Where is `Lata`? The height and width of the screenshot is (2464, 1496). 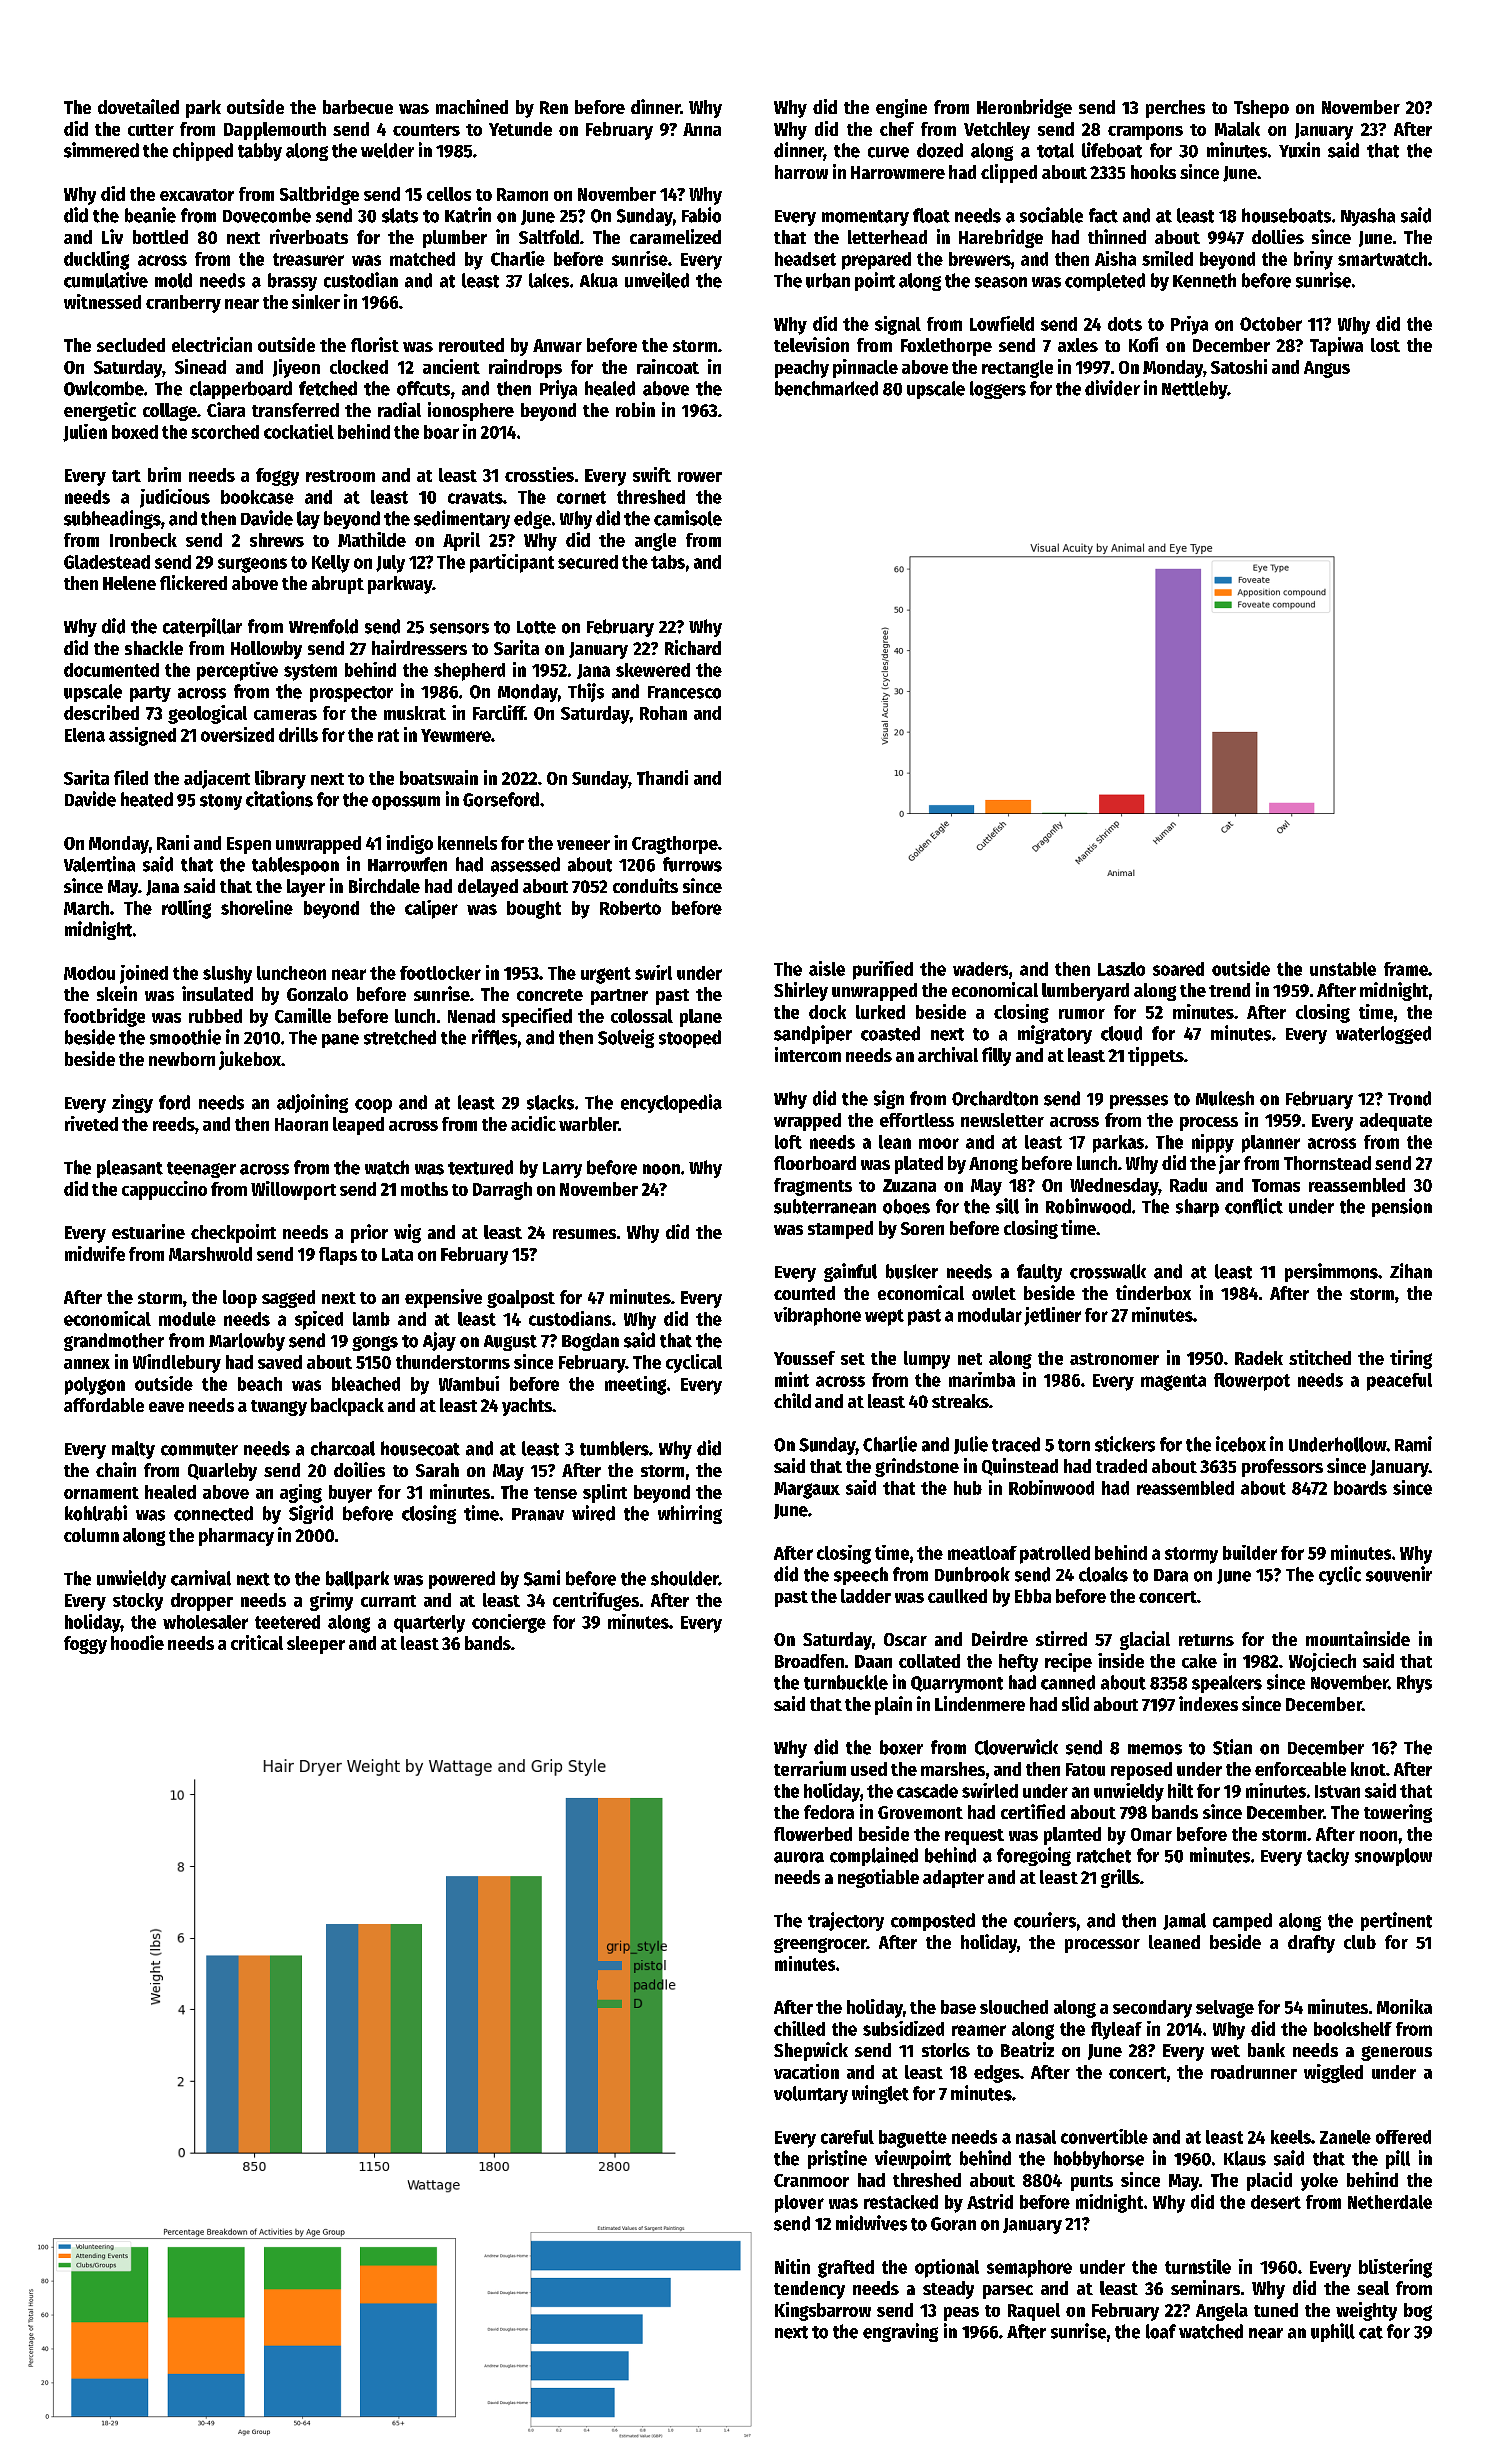
Lata is located at coordinates (397, 1254).
